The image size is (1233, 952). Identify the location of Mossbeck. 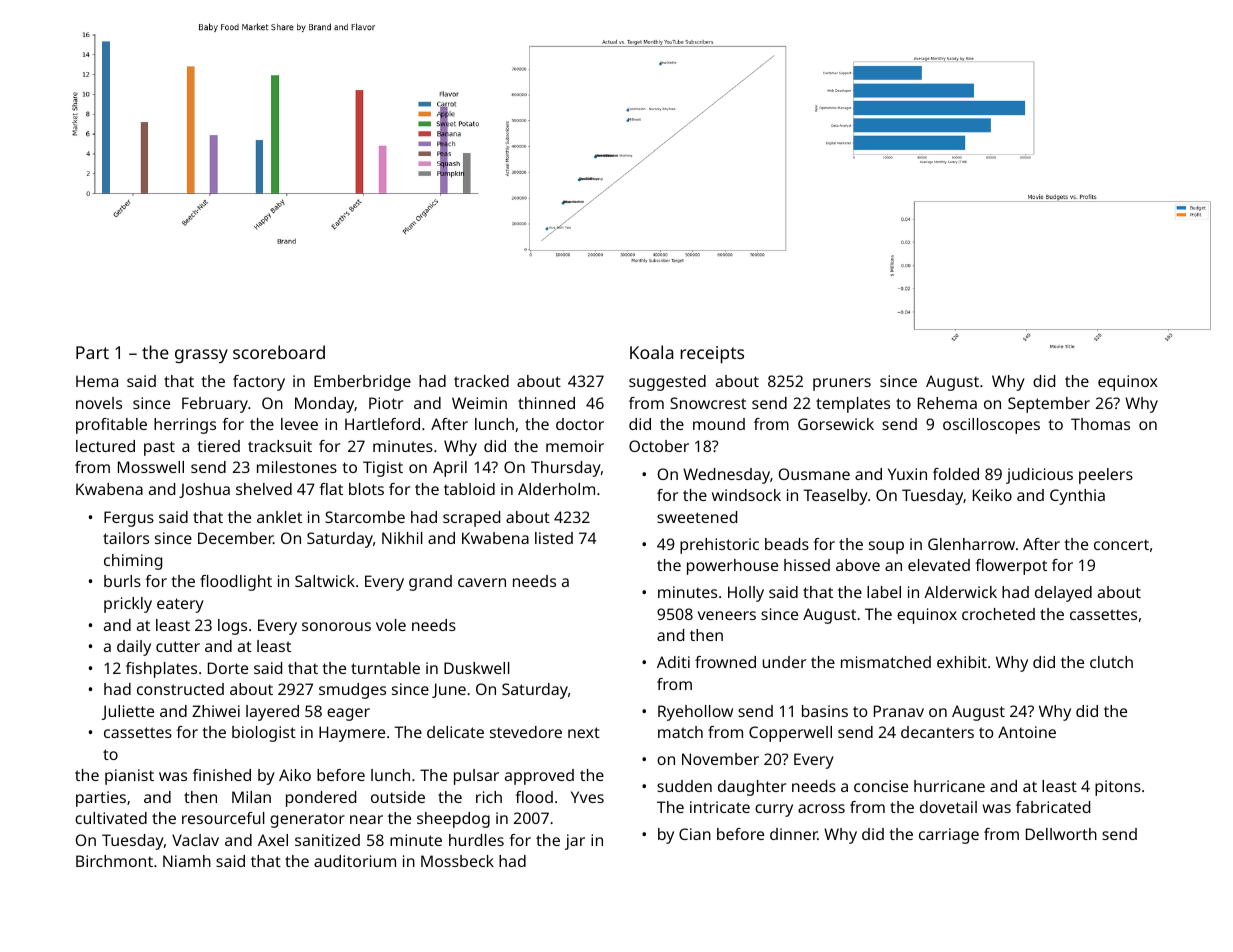
(457, 861).
